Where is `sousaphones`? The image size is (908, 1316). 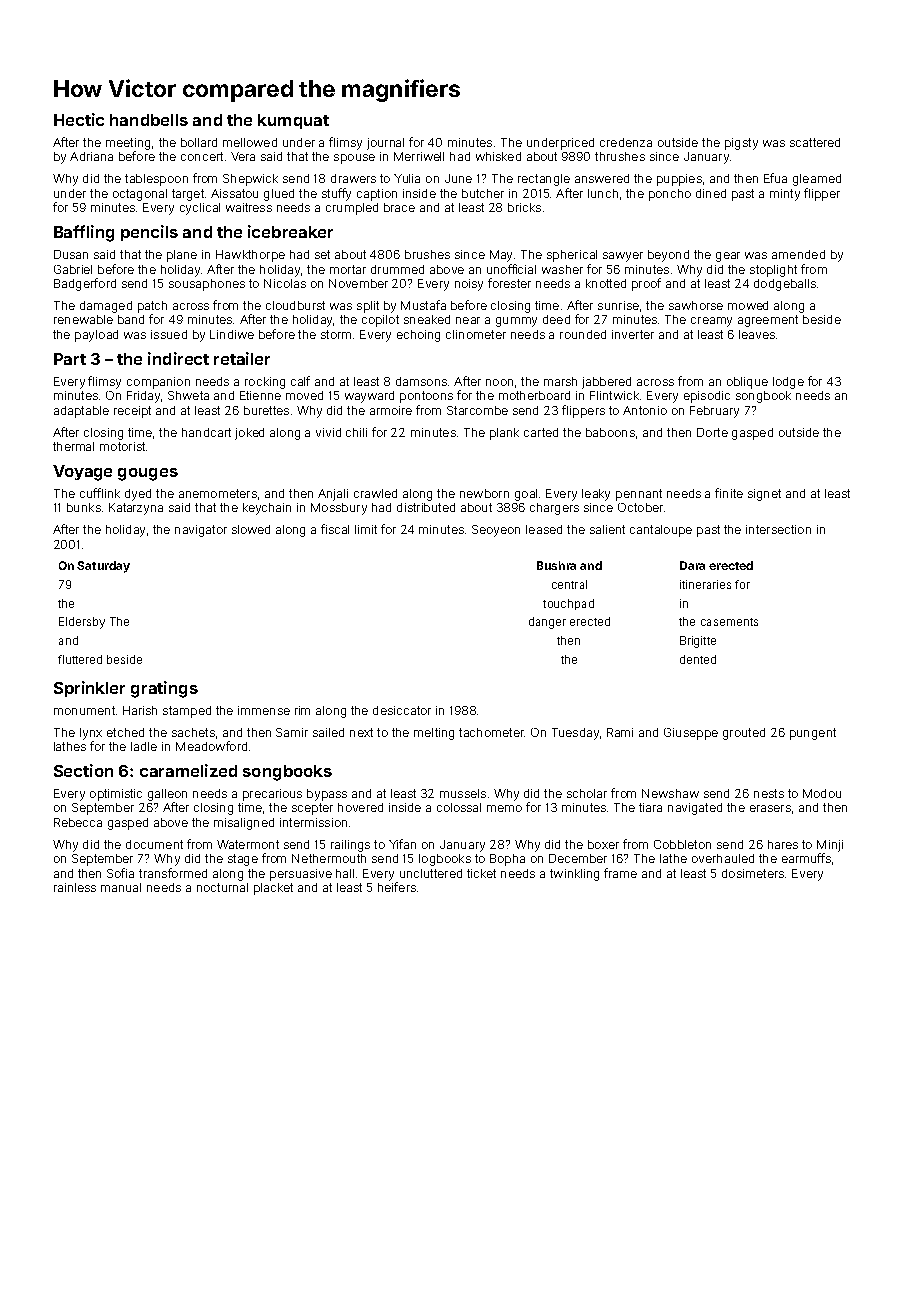 sousaphones is located at coordinates (207, 285).
